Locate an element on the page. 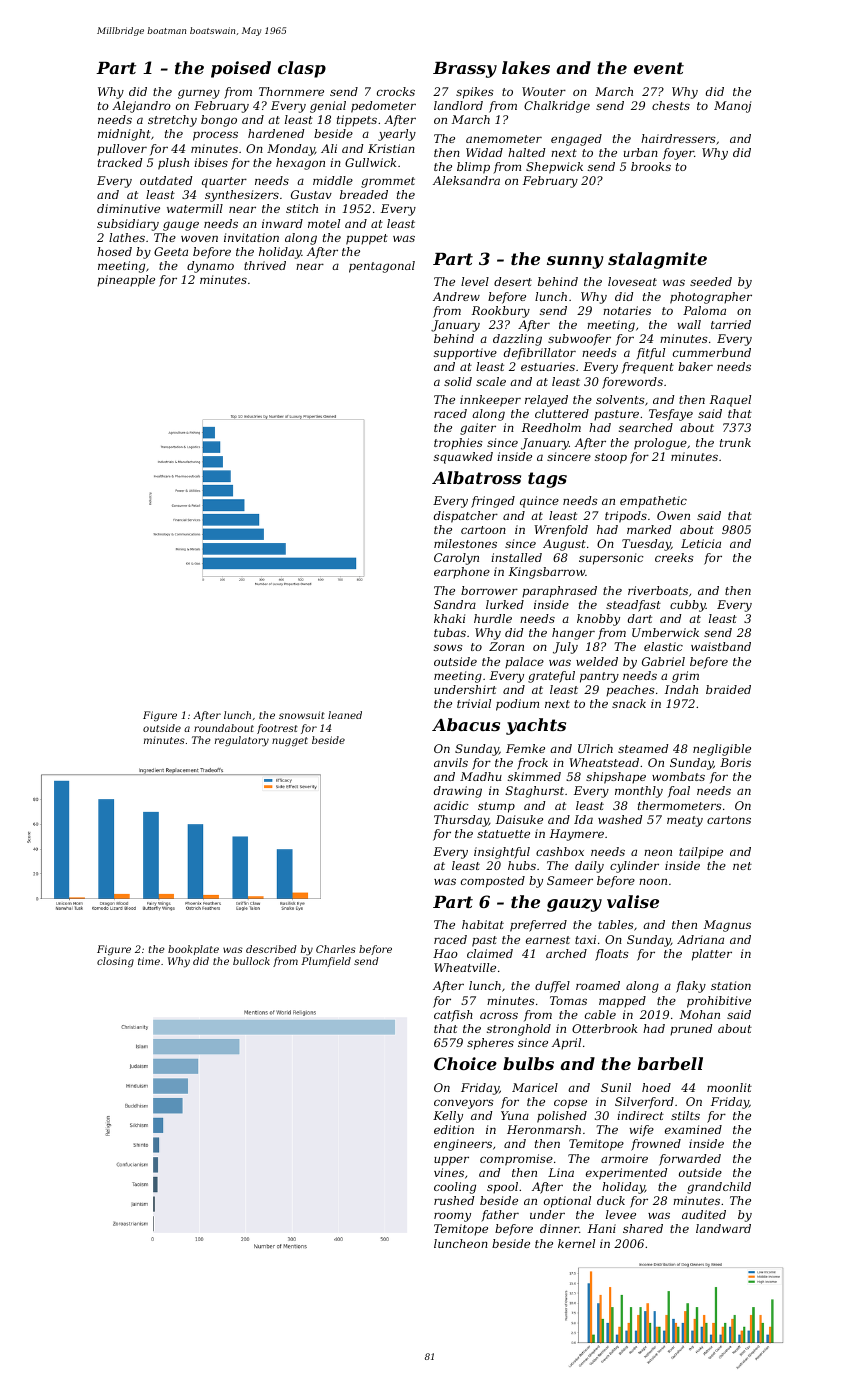 The image size is (849, 1400). fitful is located at coordinates (650, 354).
